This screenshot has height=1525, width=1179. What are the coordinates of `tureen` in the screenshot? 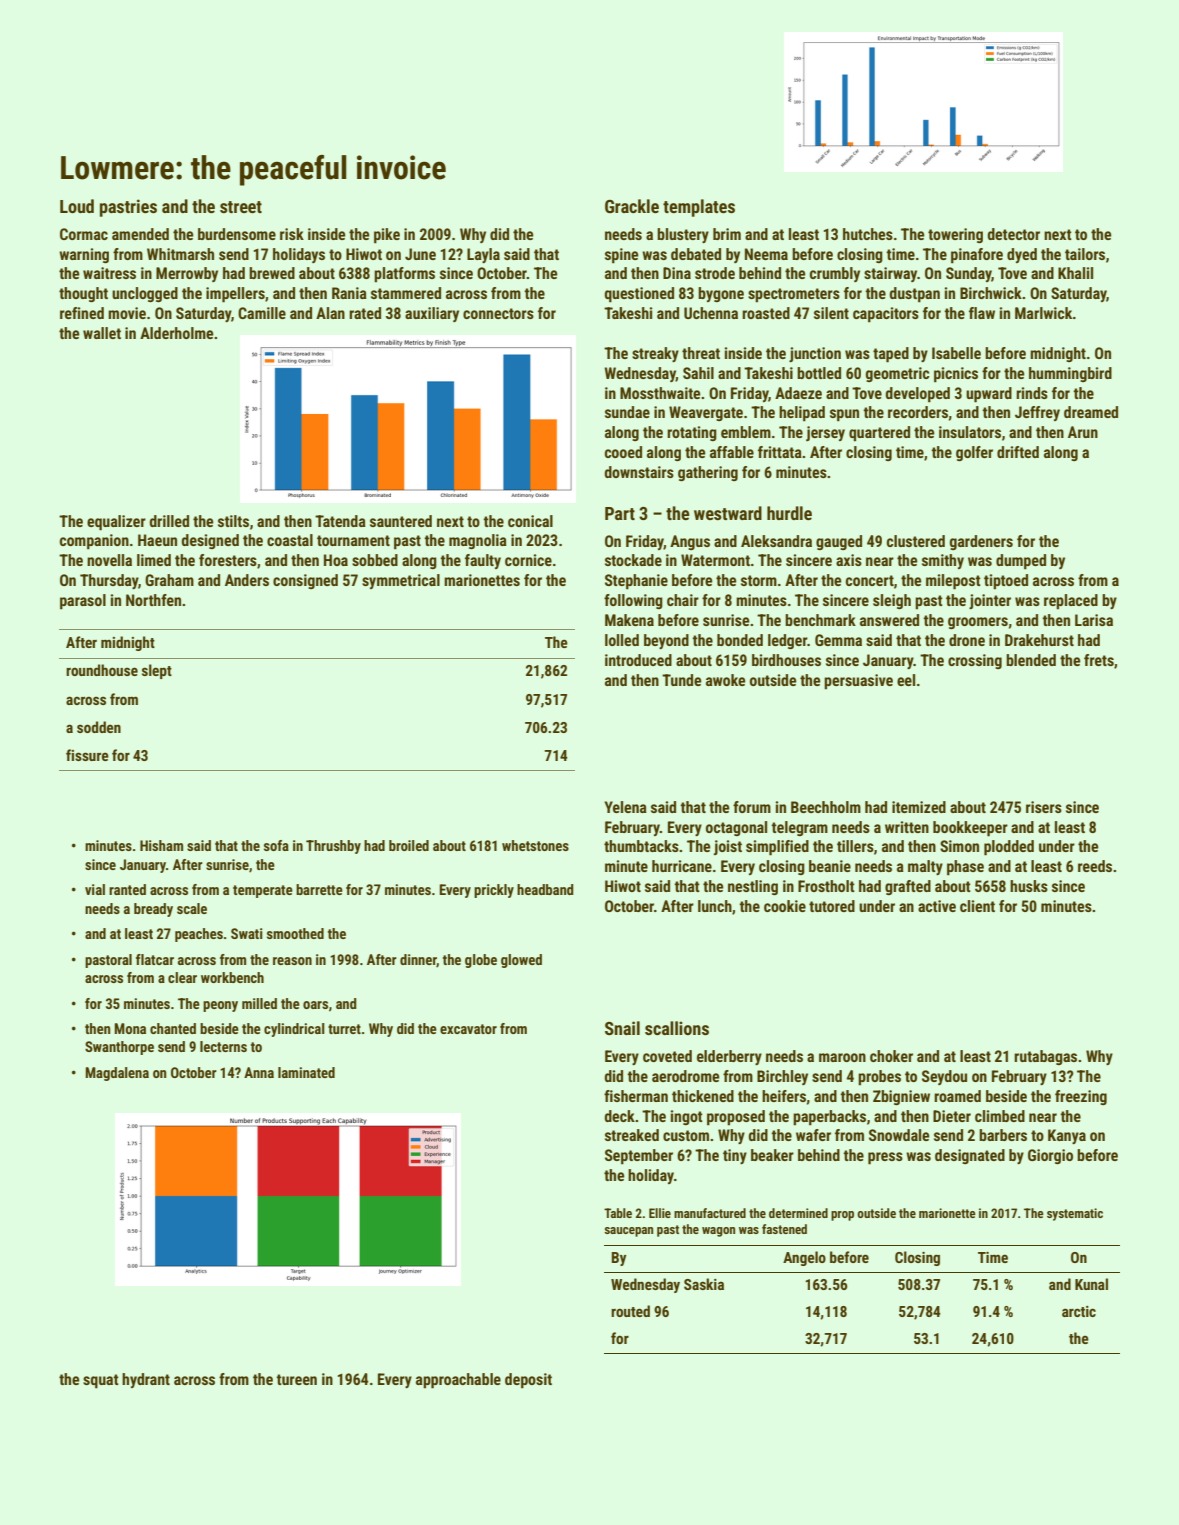 It's located at (296, 1379).
